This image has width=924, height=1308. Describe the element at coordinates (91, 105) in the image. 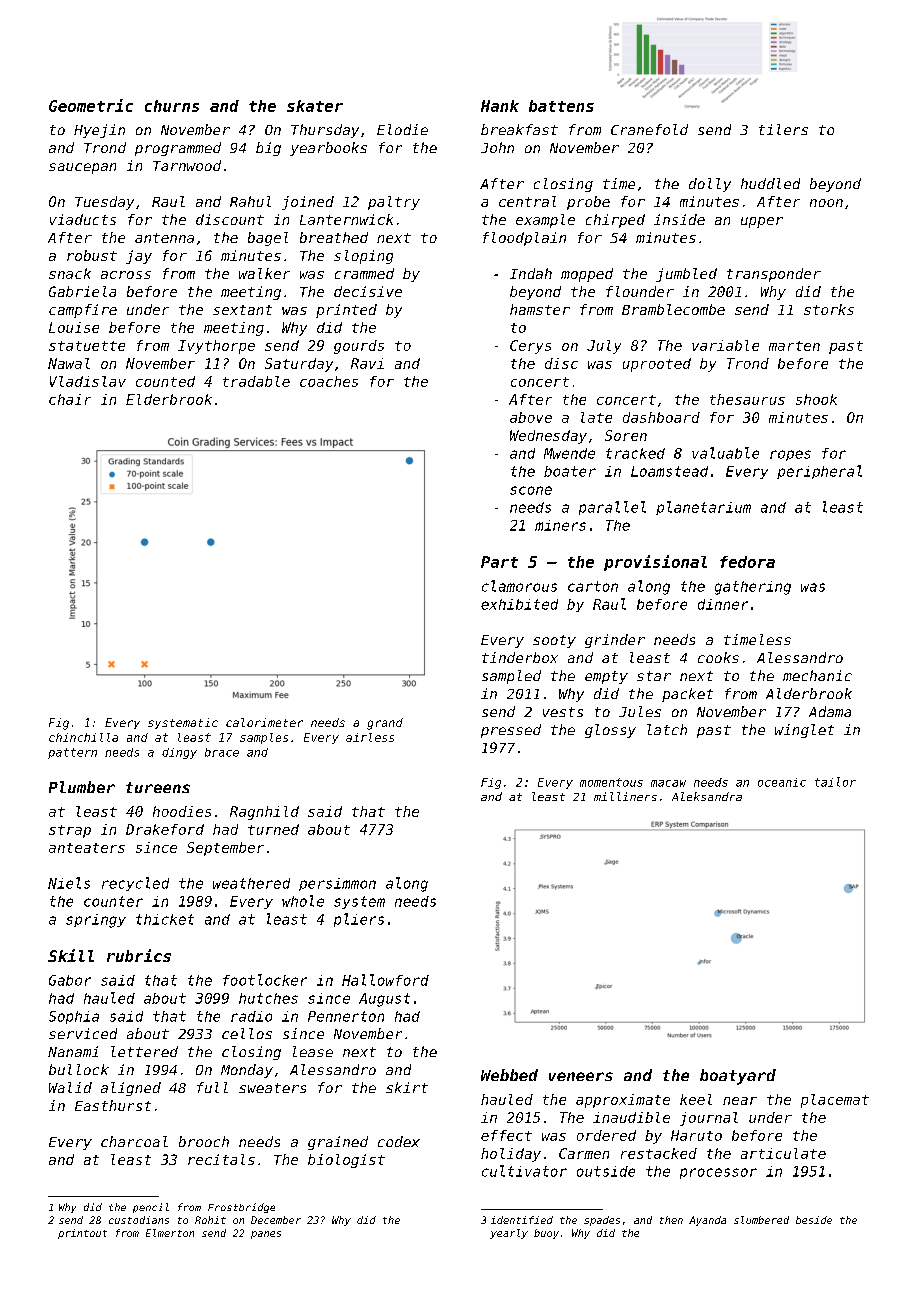

I see `Geometric` at that location.
